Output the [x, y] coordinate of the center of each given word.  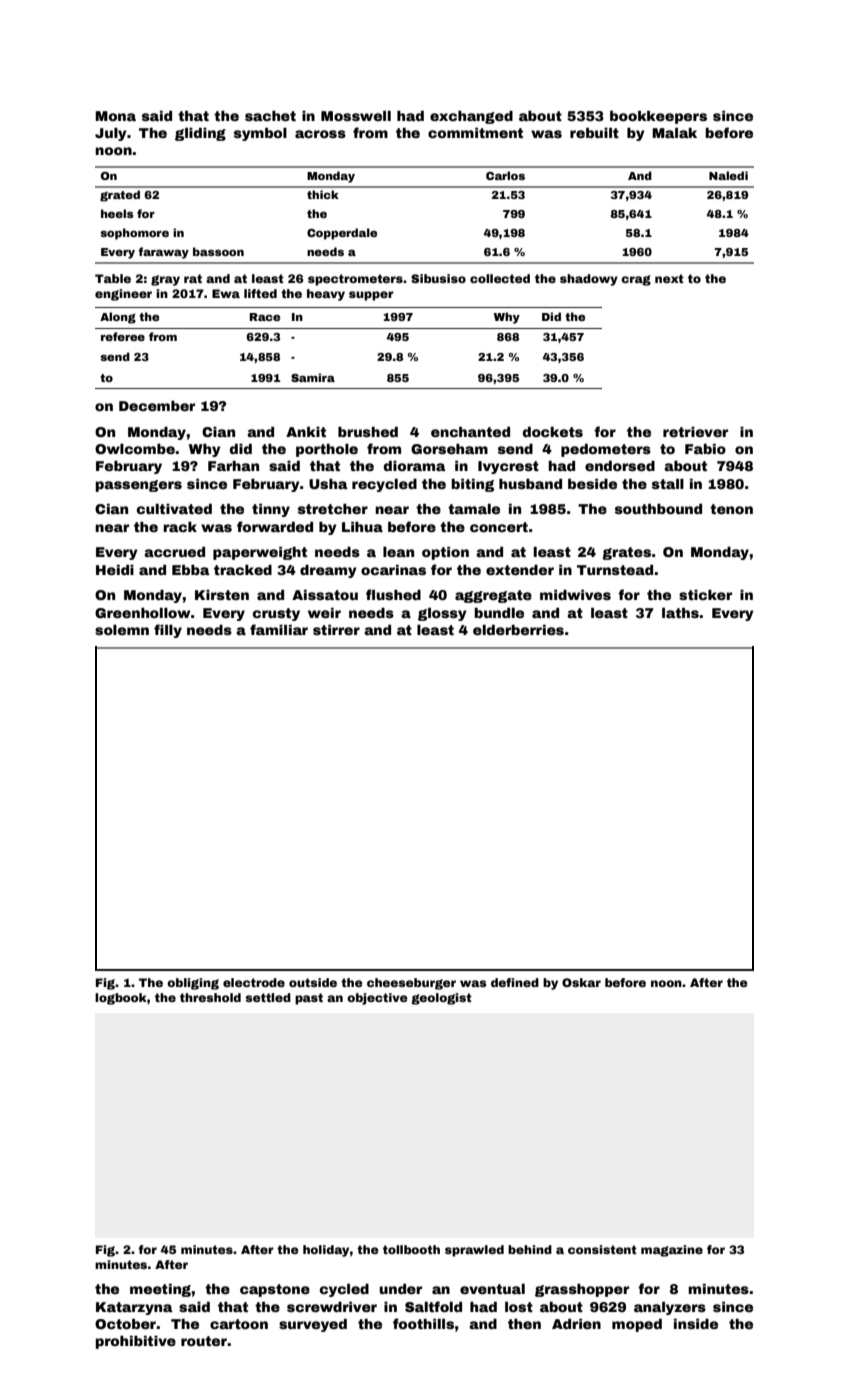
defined [515, 982]
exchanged [471, 117]
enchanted [470, 432]
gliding [200, 134]
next [669, 278]
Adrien [576, 1324]
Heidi [115, 570]
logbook [121, 999]
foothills [423, 1323]
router [204, 1341]
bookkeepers [658, 117]
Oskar [581, 982]
